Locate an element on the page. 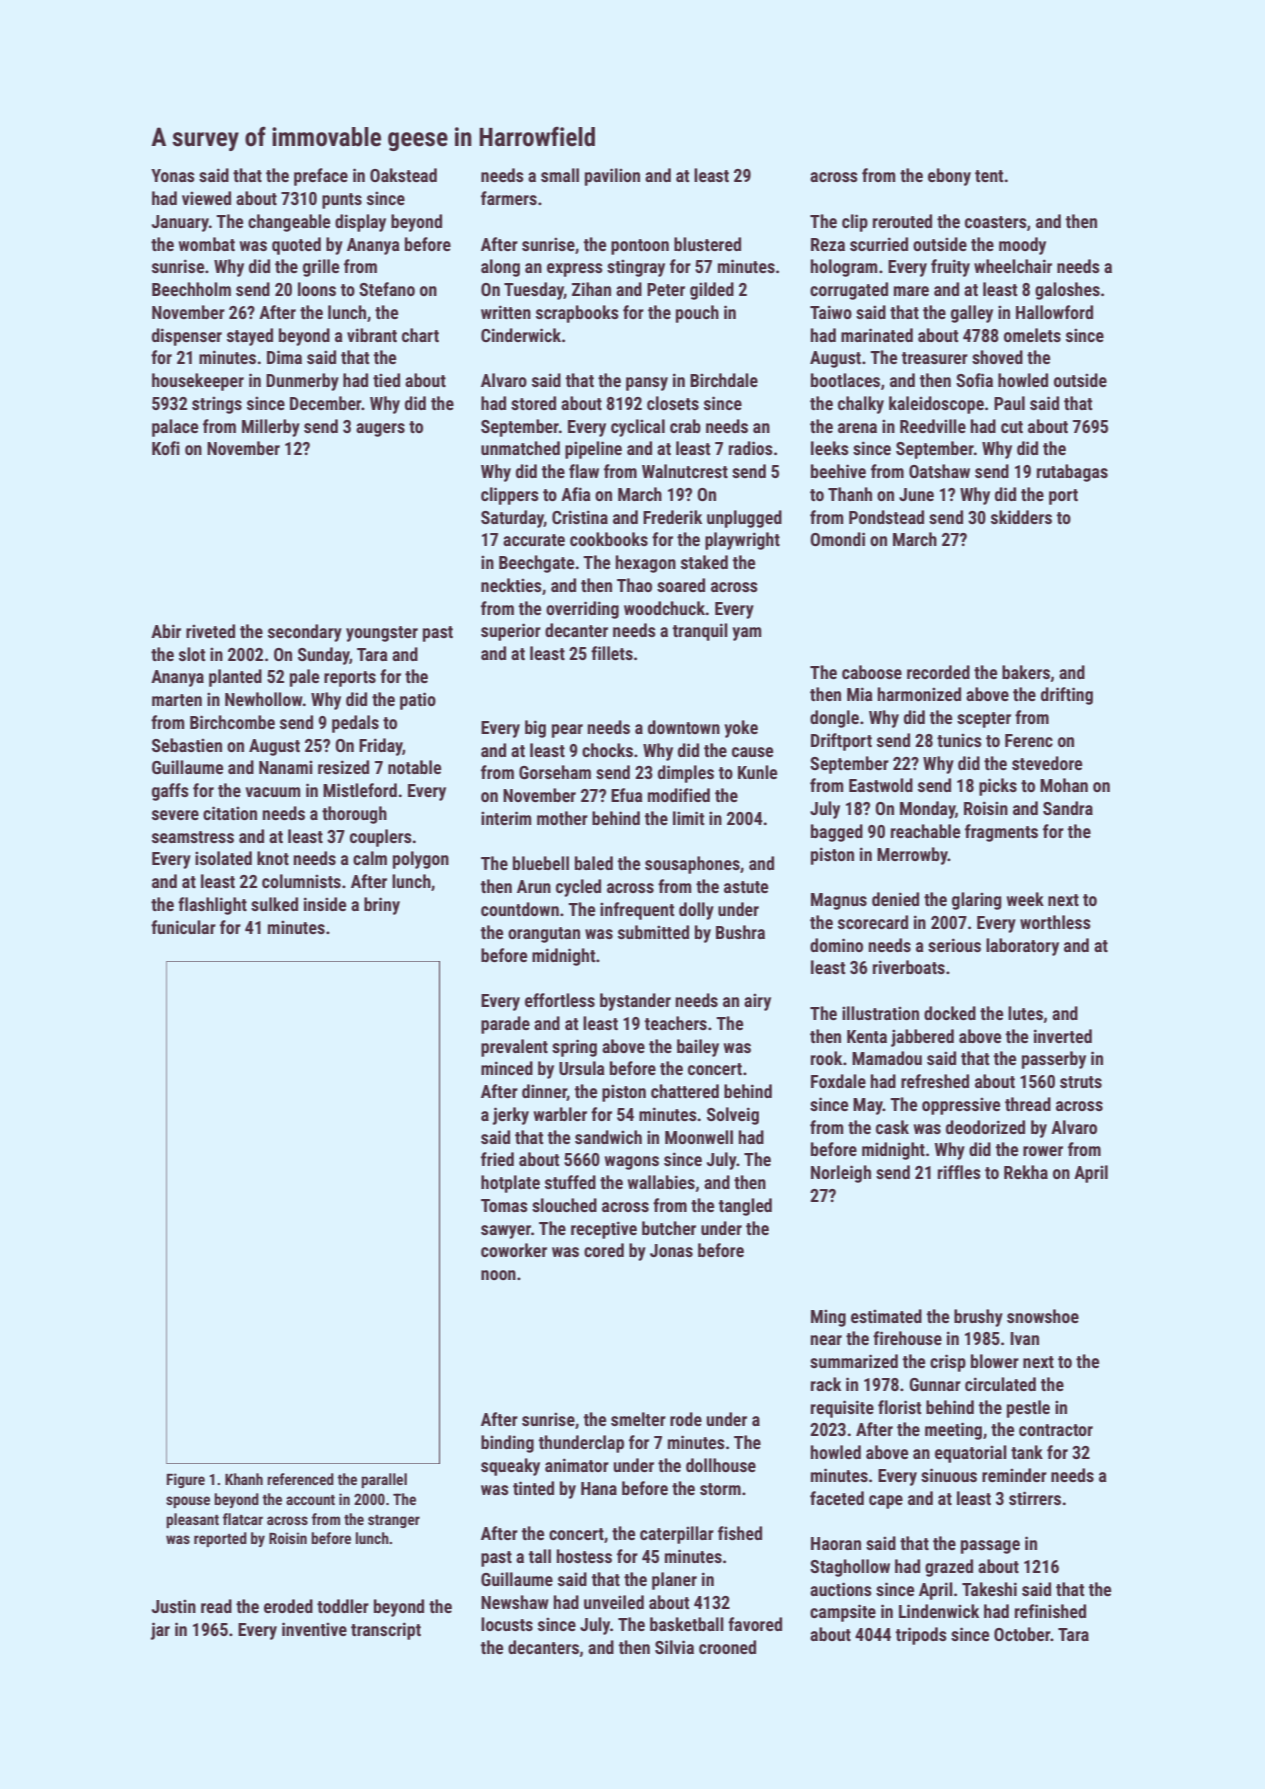  tangled is located at coordinates (745, 1207).
